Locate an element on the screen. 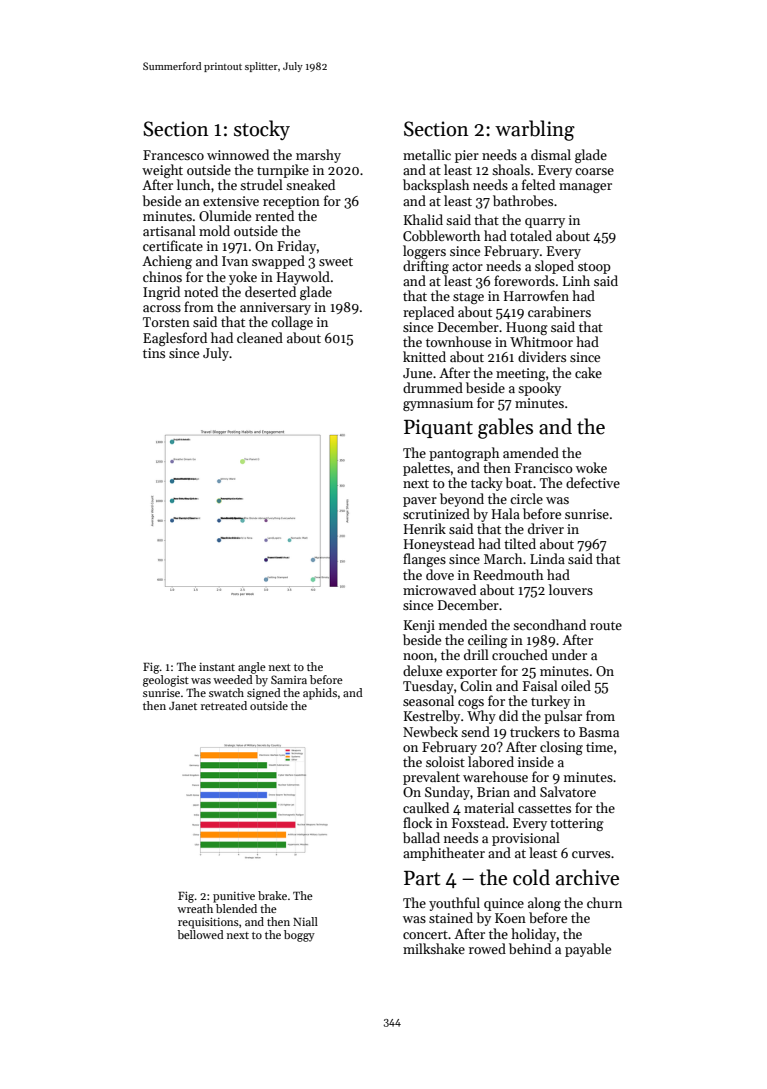 This screenshot has width=767, height=1089. Brian is located at coordinates (493, 792).
